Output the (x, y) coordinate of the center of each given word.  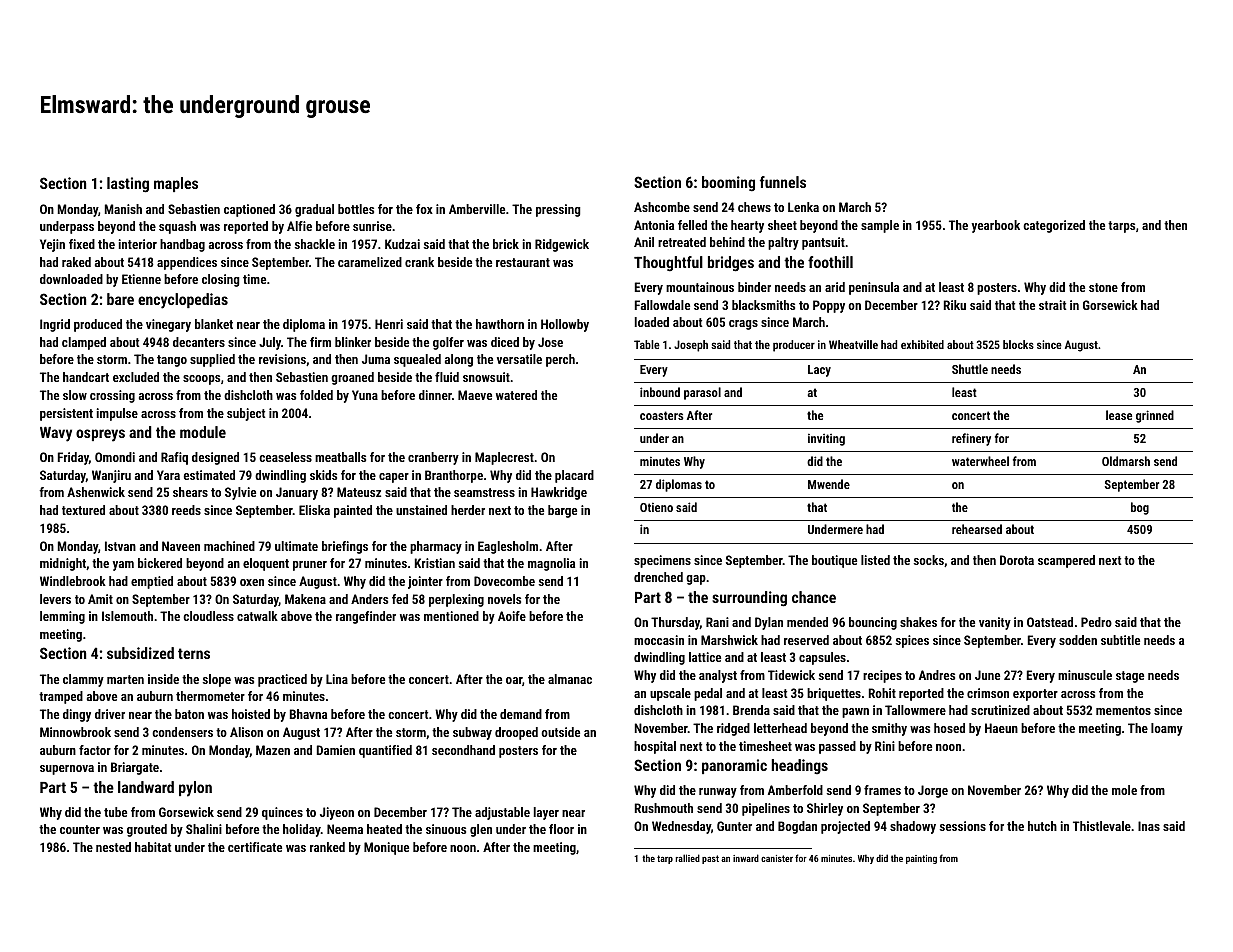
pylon (195, 789)
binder (754, 287)
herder (468, 510)
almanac (570, 679)
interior (138, 244)
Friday (73, 458)
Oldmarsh (1126, 461)
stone (1103, 287)
